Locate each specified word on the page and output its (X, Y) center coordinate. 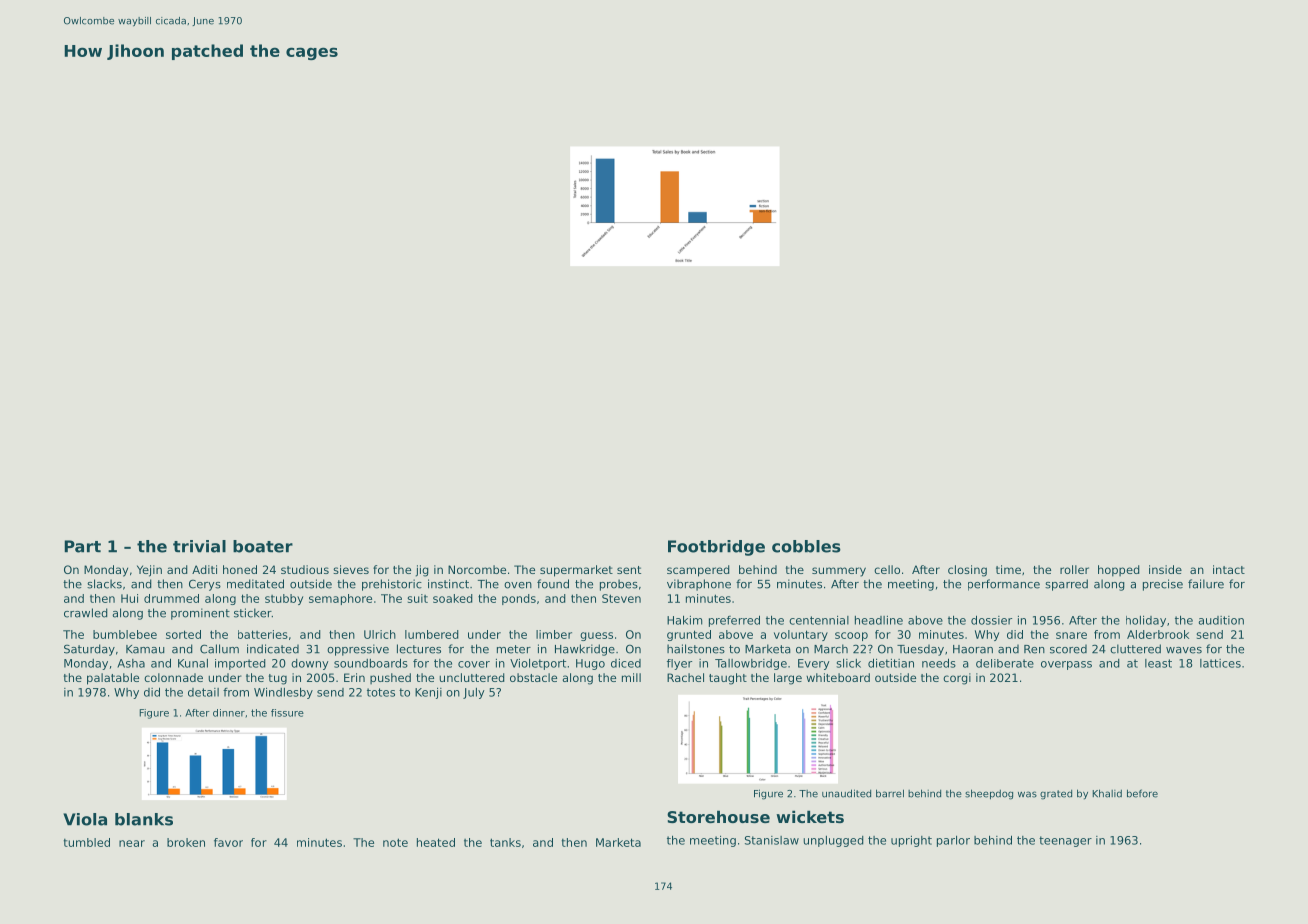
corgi (957, 679)
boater (263, 546)
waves (1184, 650)
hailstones (696, 649)
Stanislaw (772, 840)
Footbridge (716, 548)
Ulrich (380, 634)
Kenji (428, 693)
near (132, 843)
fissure (287, 713)
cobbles (806, 546)
